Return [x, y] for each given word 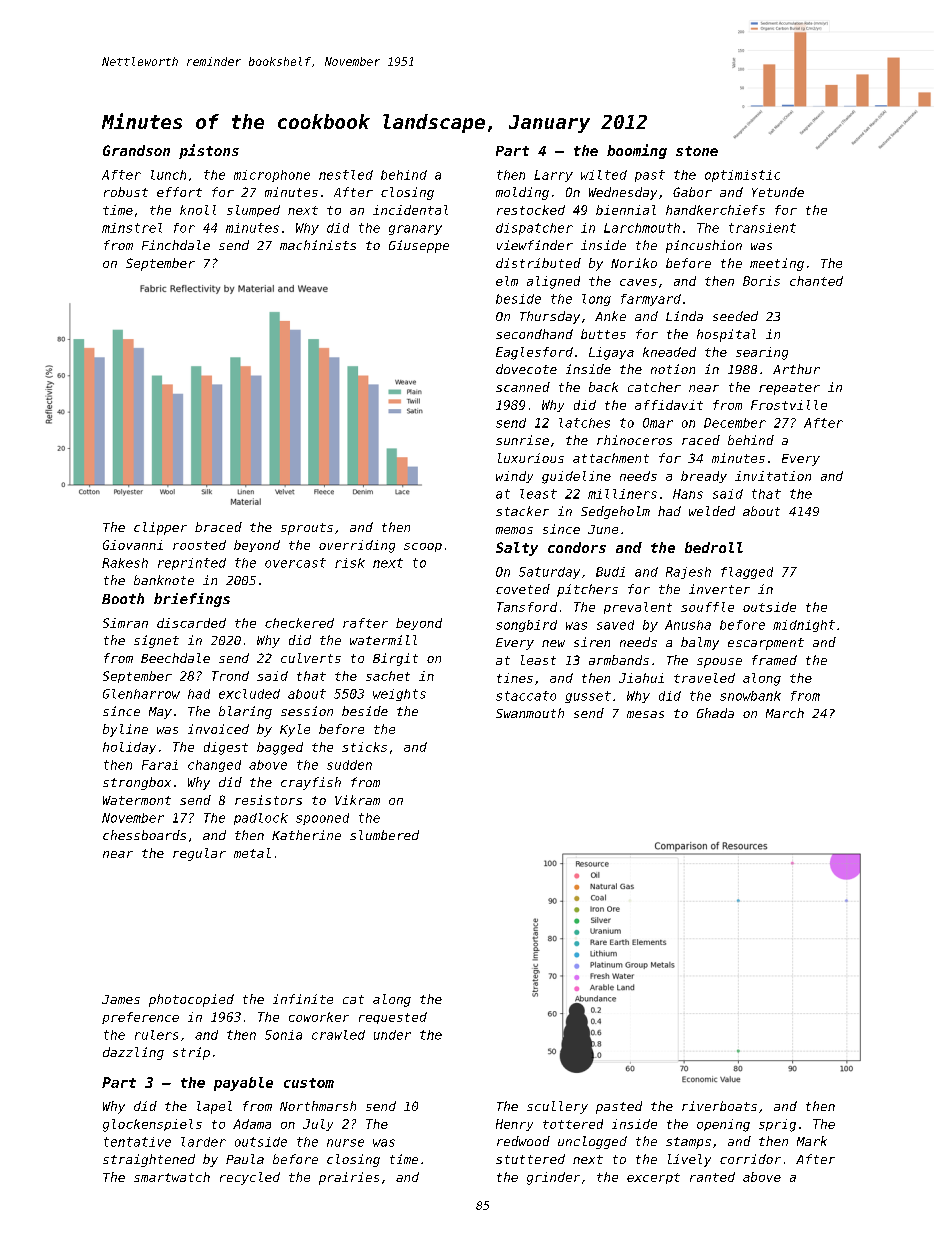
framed [774, 660]
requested [393, 1018]
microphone [272, 176]
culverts [311, 658]
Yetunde [778, 192]
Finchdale [176, 245]
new [553, 643]
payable [243, 1084]
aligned [553, 282]
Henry [514, 1125]
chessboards [144, 835]
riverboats [719, 1106]
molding [522, 193]
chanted [816, 281]
